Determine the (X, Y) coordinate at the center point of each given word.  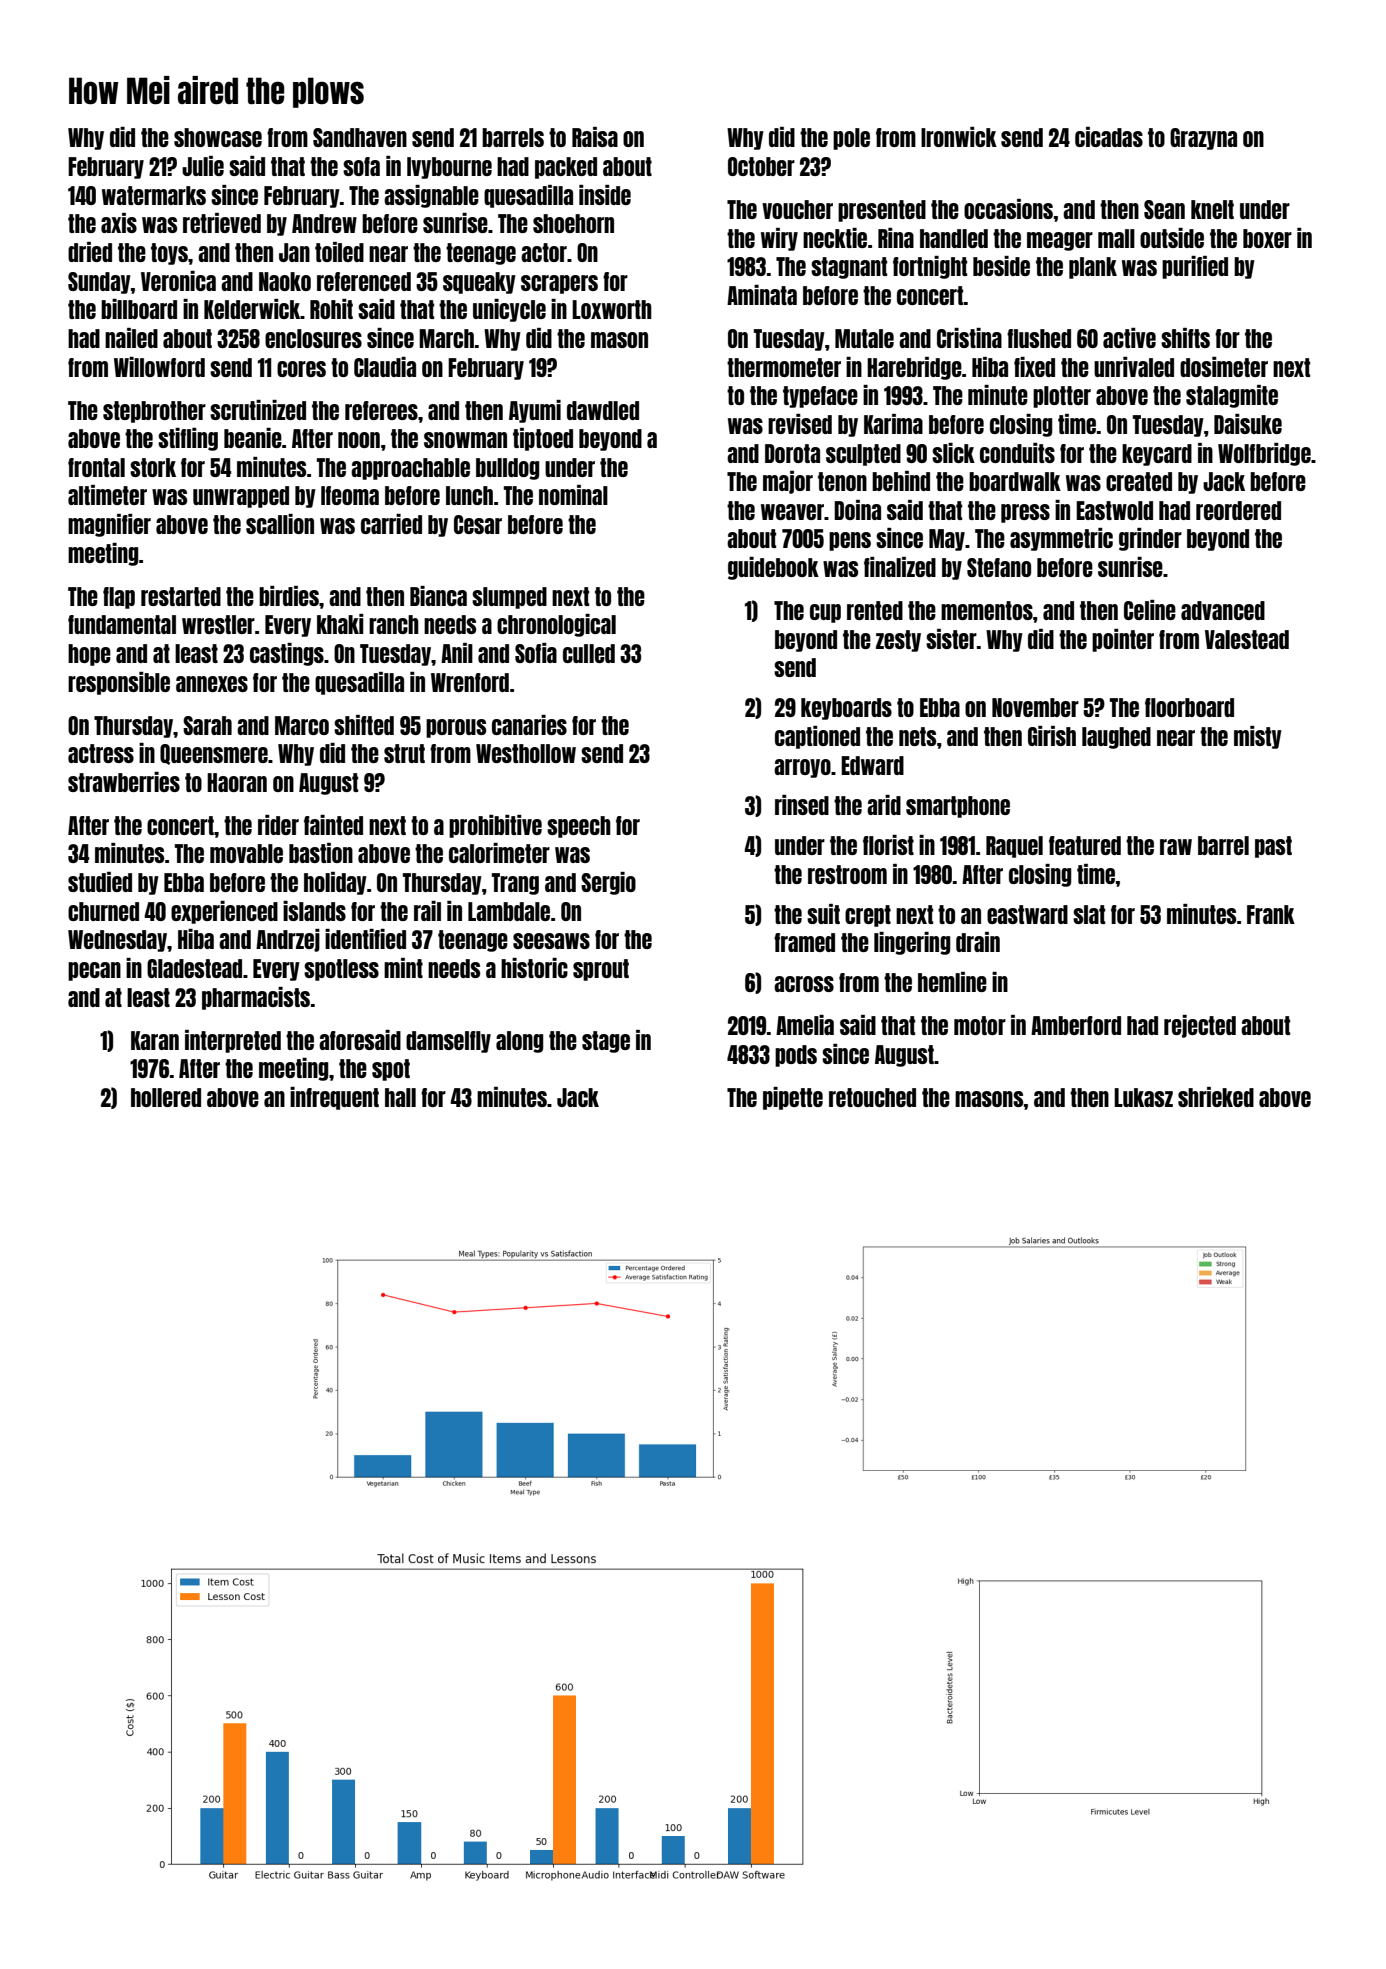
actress (101, 753)
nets (917, 736)
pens (850, 541)
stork (153, 467)
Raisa (595, 137)
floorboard (1189, 707)
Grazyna (1203, 139)
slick (953, 453)
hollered (166, 1097)
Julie (203, 166)
